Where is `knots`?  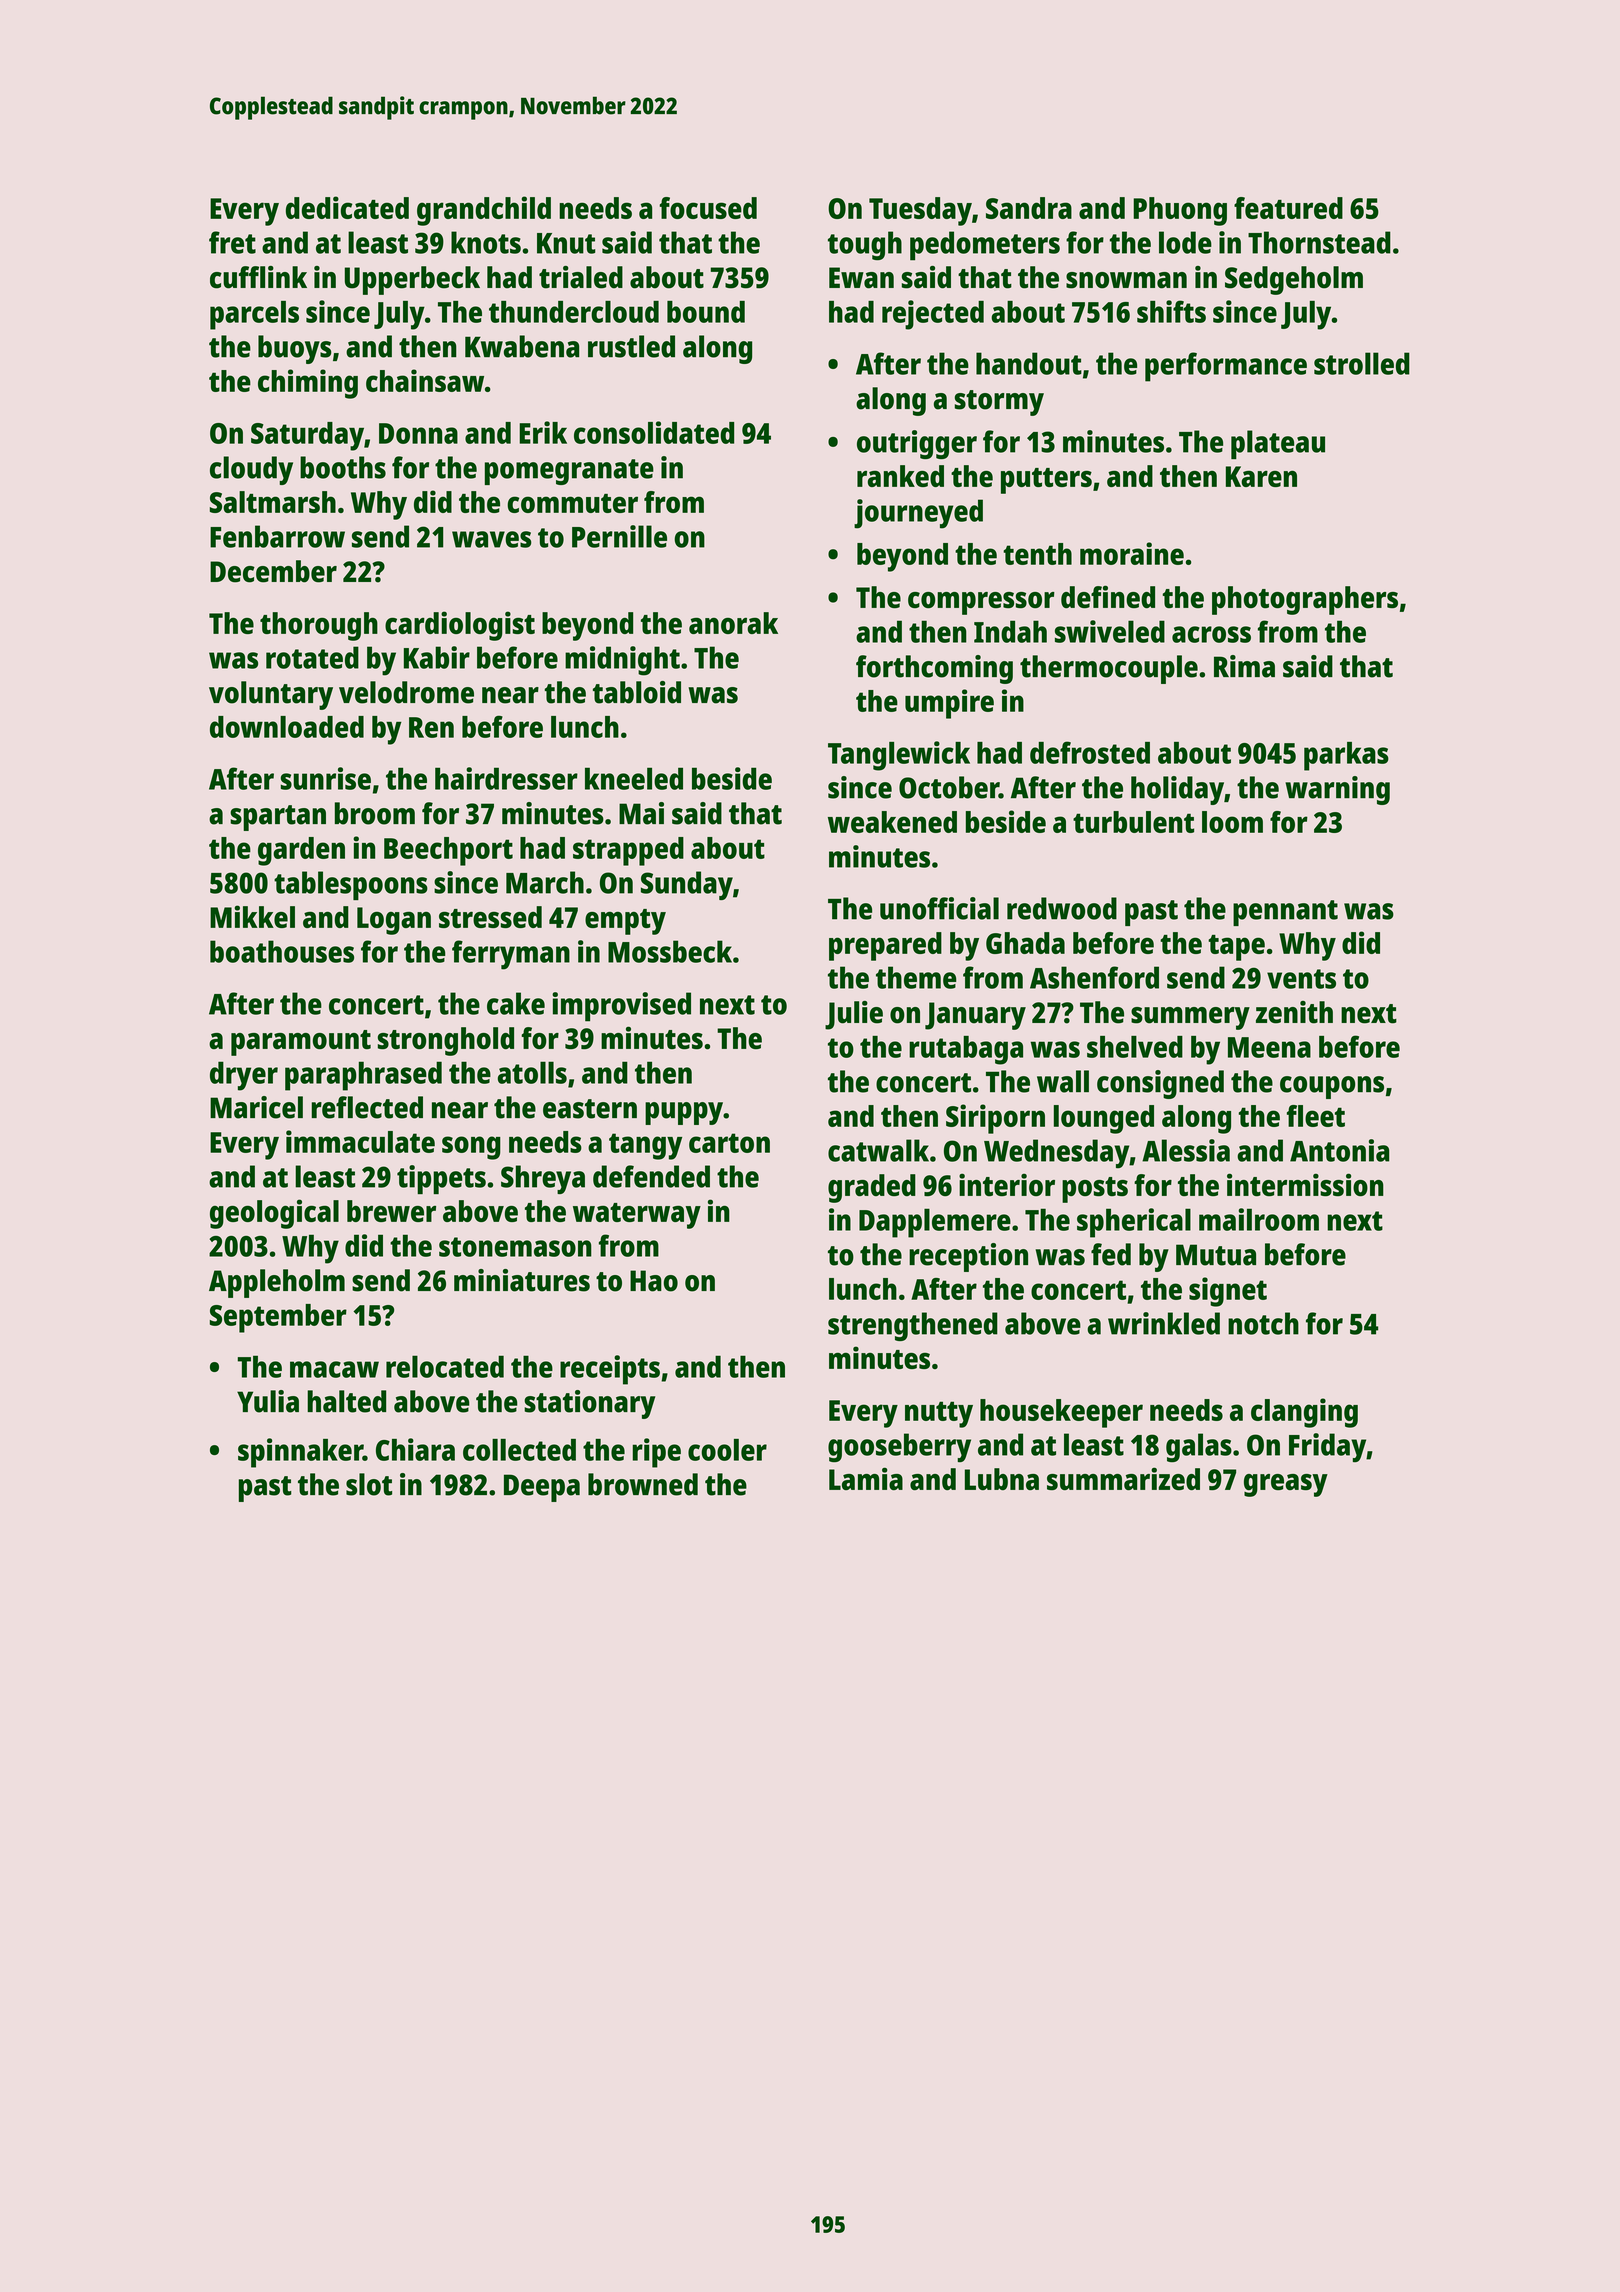
knots is located at coordinates (486, 242).
